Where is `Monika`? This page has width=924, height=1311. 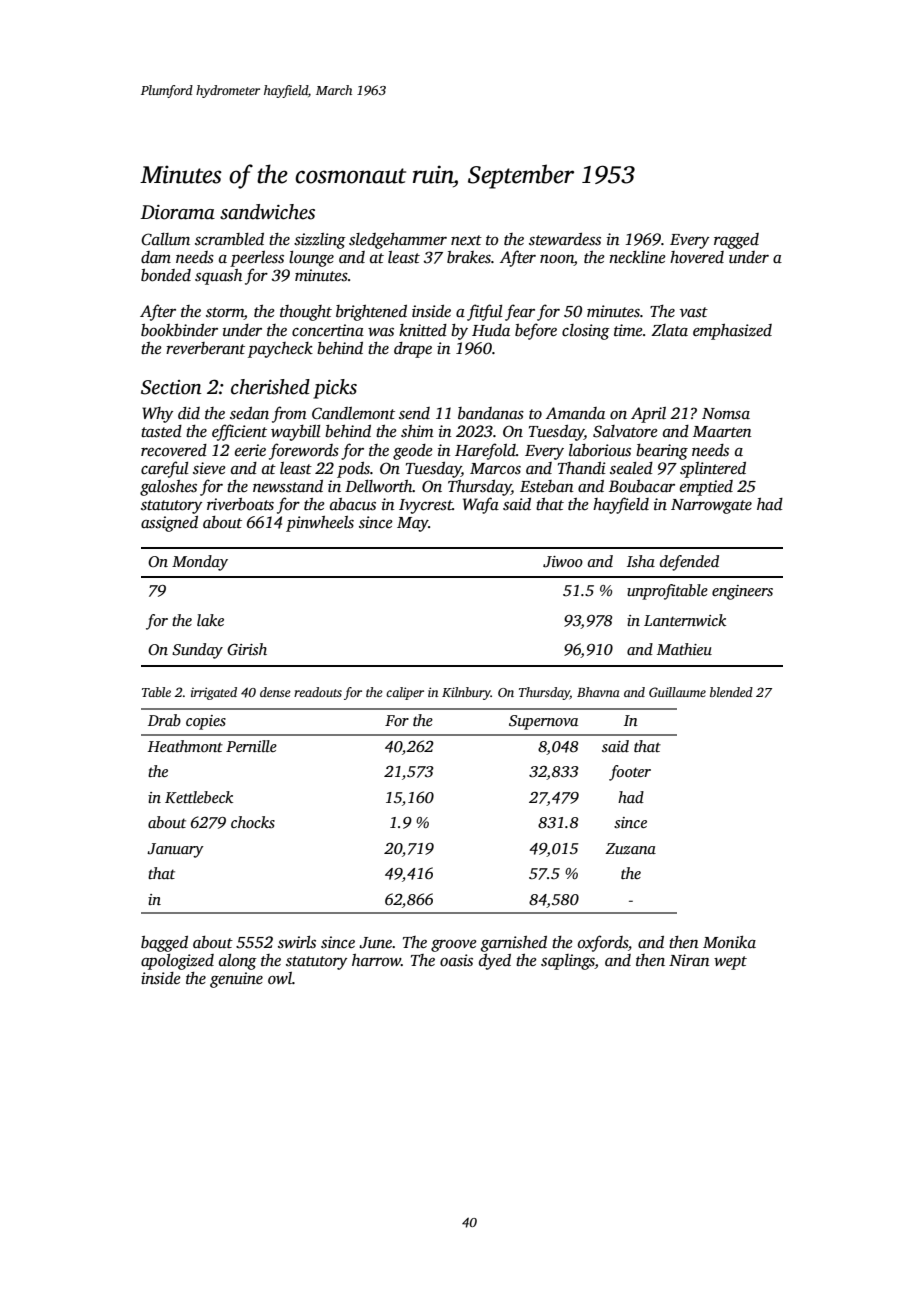
Monika is located at coordinates (729, 942).
